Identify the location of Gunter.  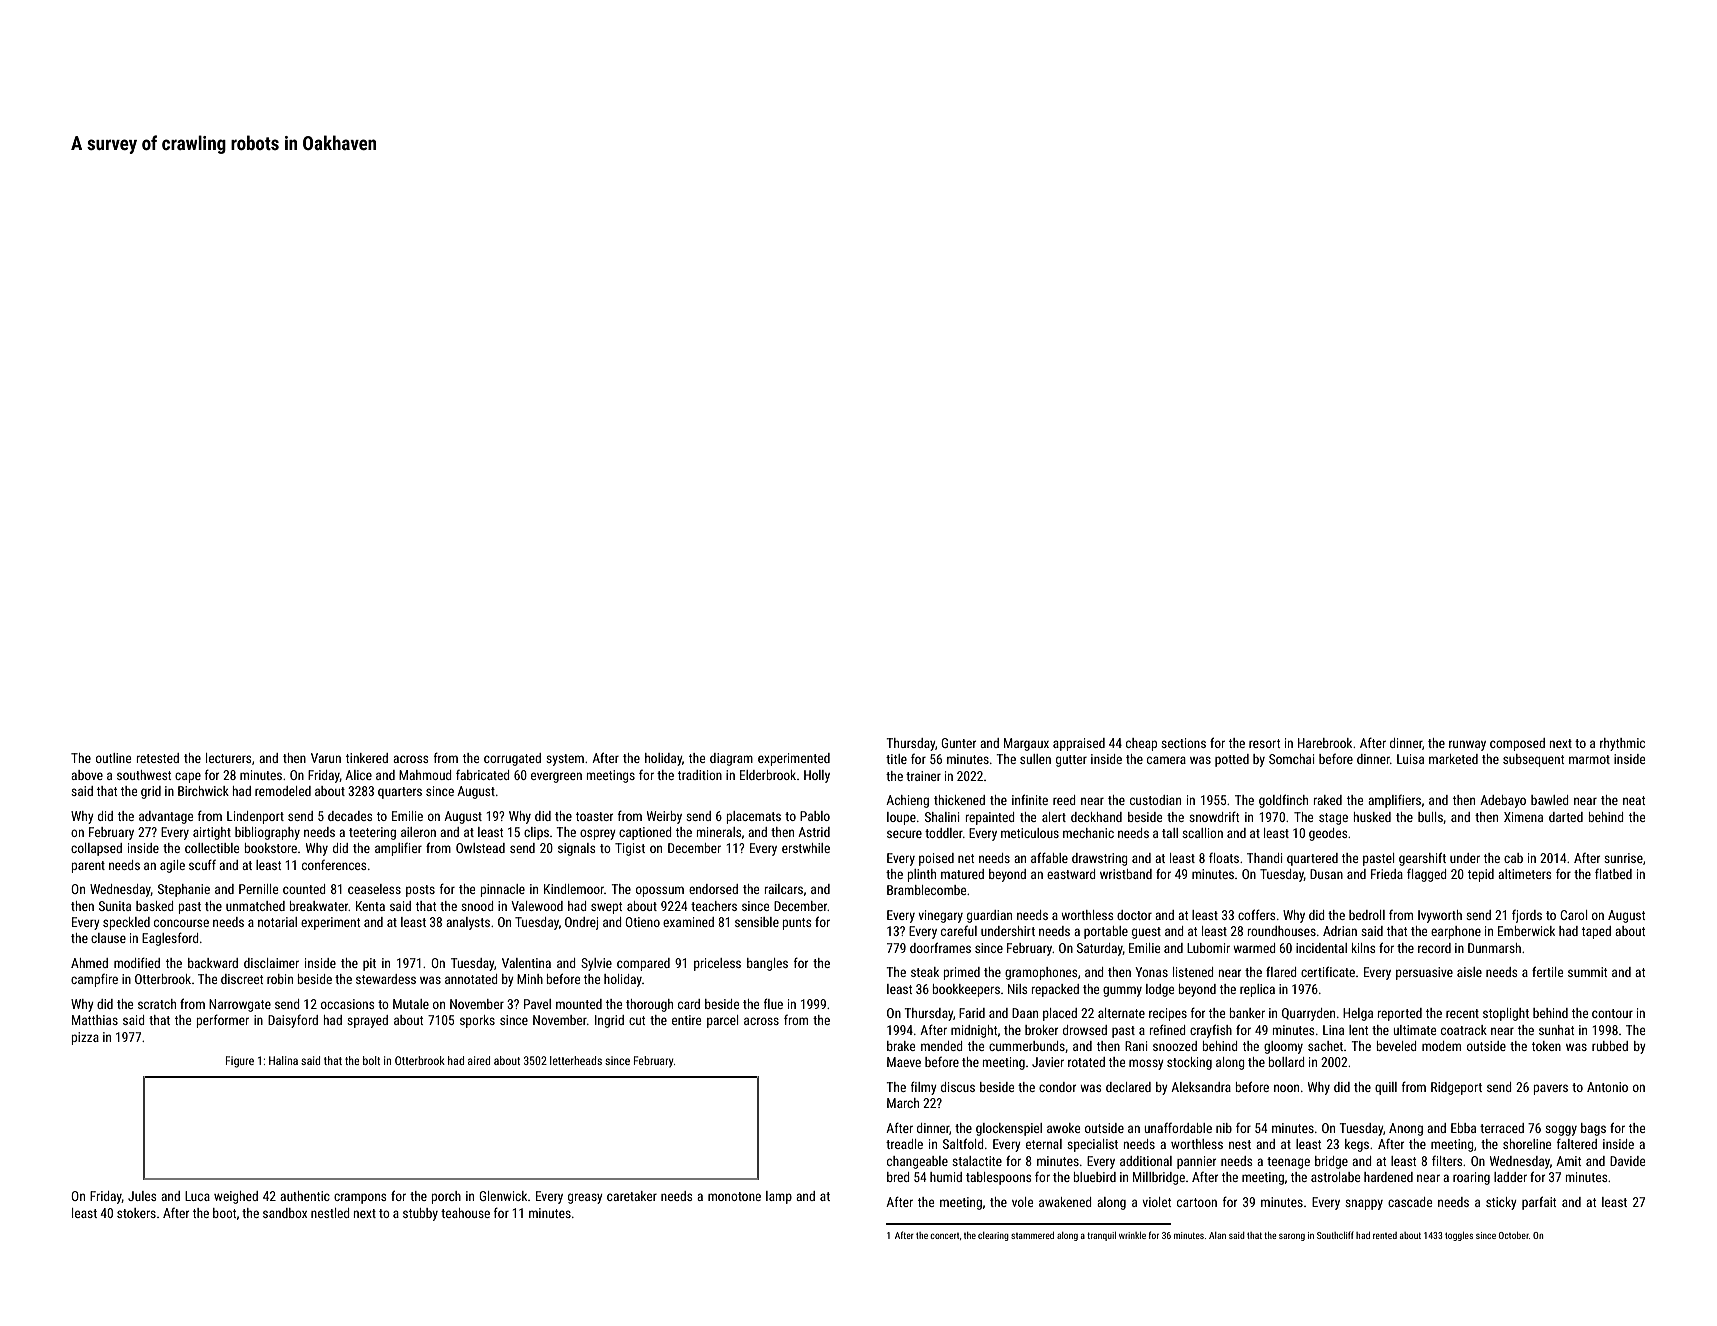
(958, 743).
